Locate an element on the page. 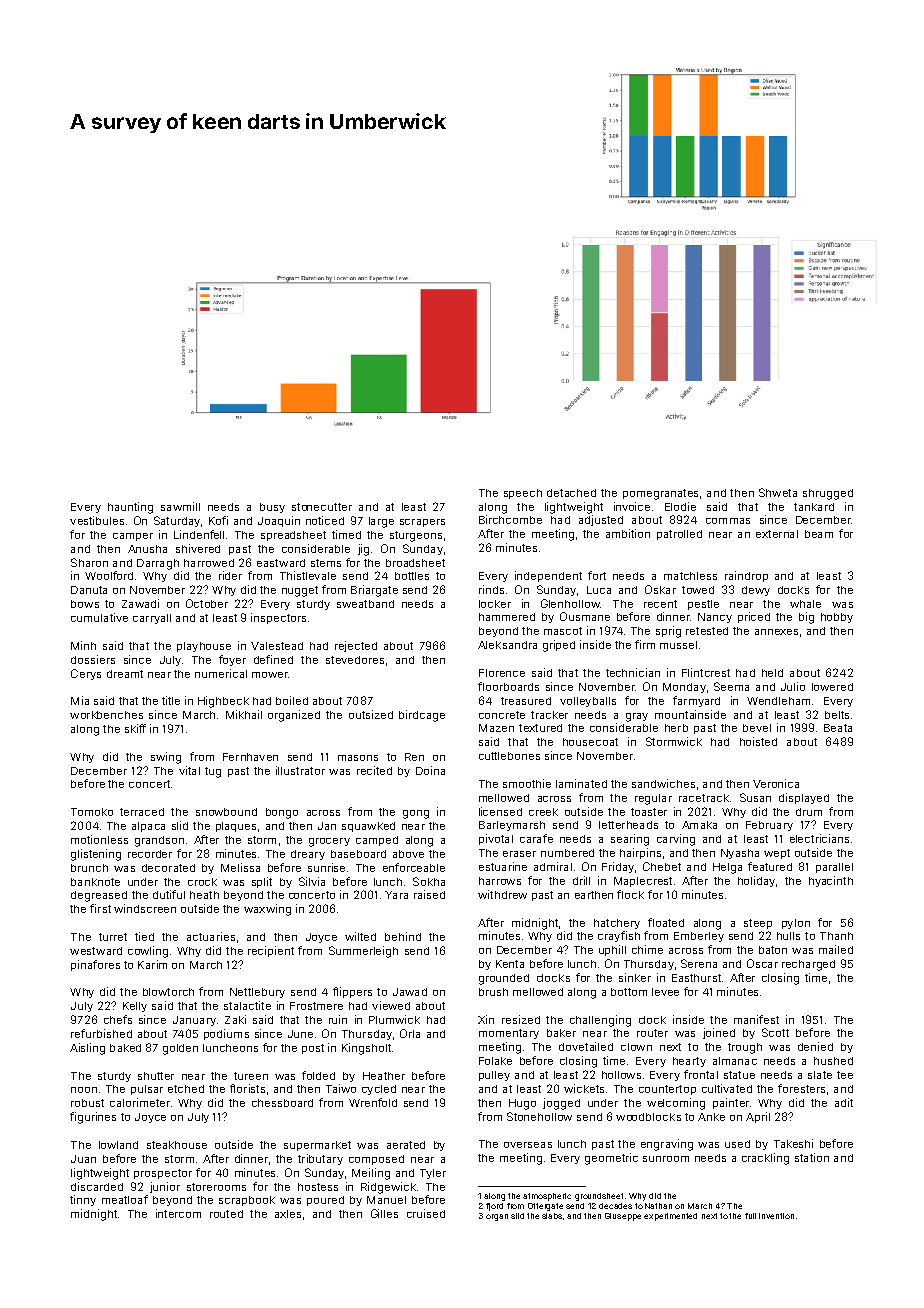 The height and width of the image is (1308, 924). Seema is located at coordinates (731, 686).
